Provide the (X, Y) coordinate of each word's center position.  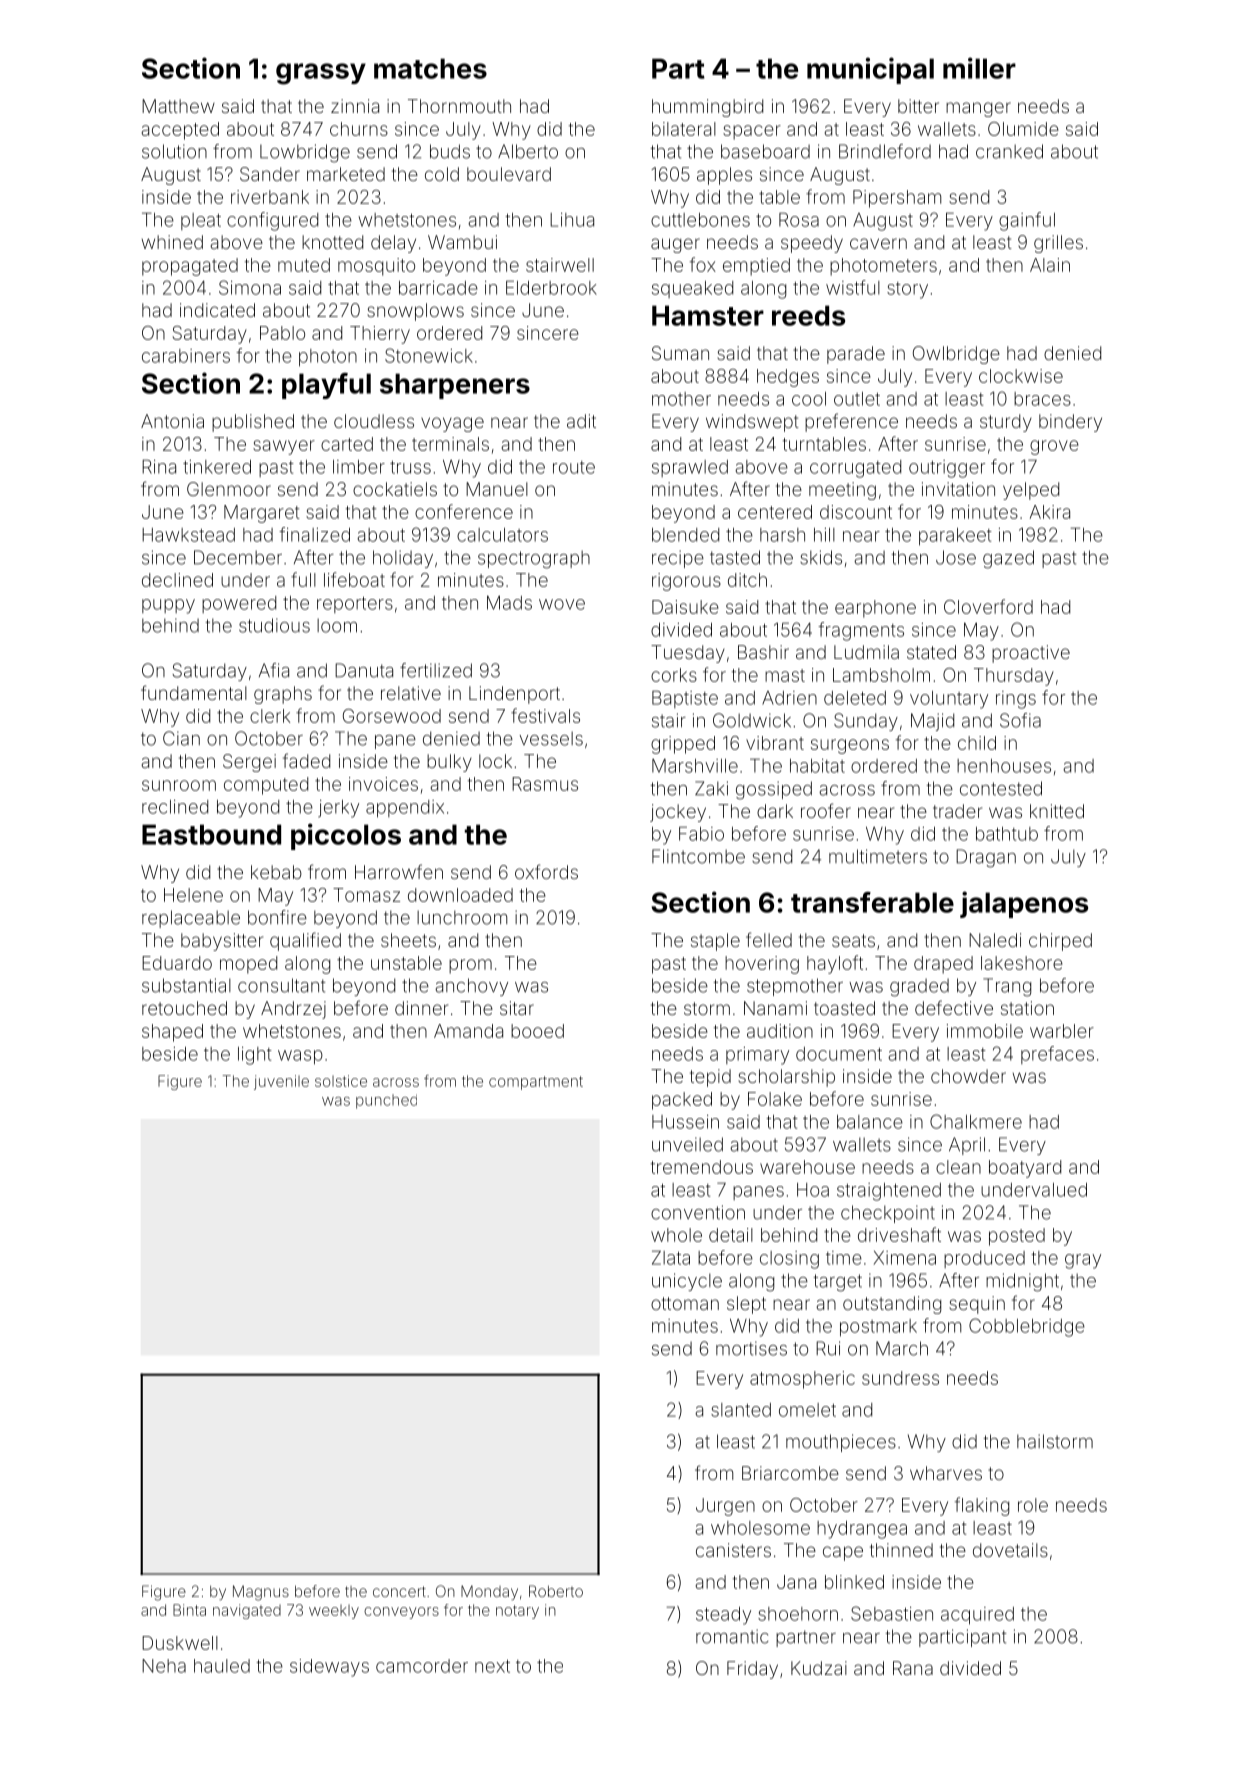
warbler (1062, 1031)
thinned (901, 1550)
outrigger (947, 469)
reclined (175, 807)
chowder (968, 1076)
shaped (172, 1033)
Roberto (556, 1591)
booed (537, 1031)
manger (978, 109)
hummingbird (707, 108)
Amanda (468, 1031)
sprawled (690, 468)
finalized (314, 534)
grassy (321, 74)
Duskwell (180, 1643)
